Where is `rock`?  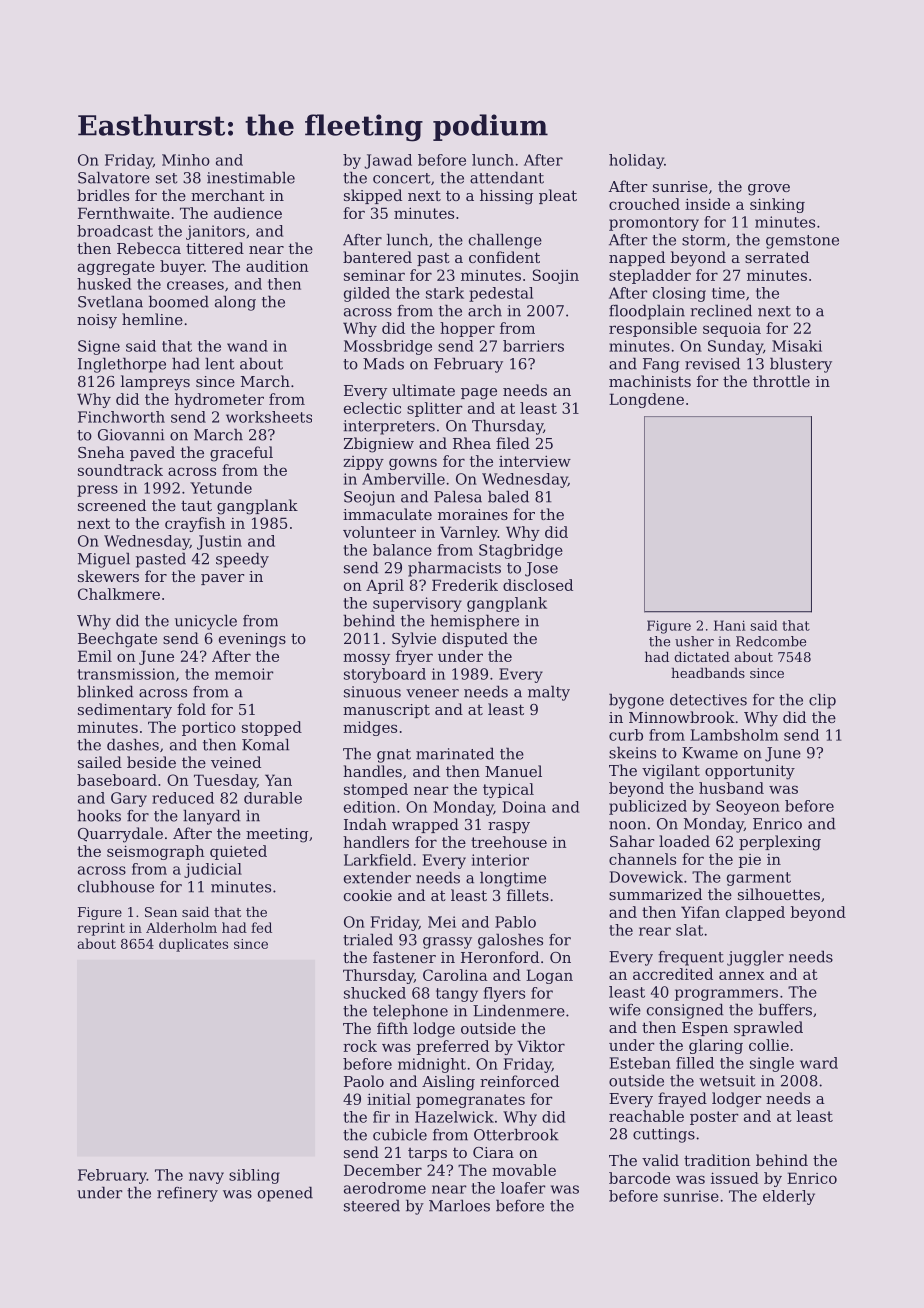
rock is located at coordinates (360, 1046).
